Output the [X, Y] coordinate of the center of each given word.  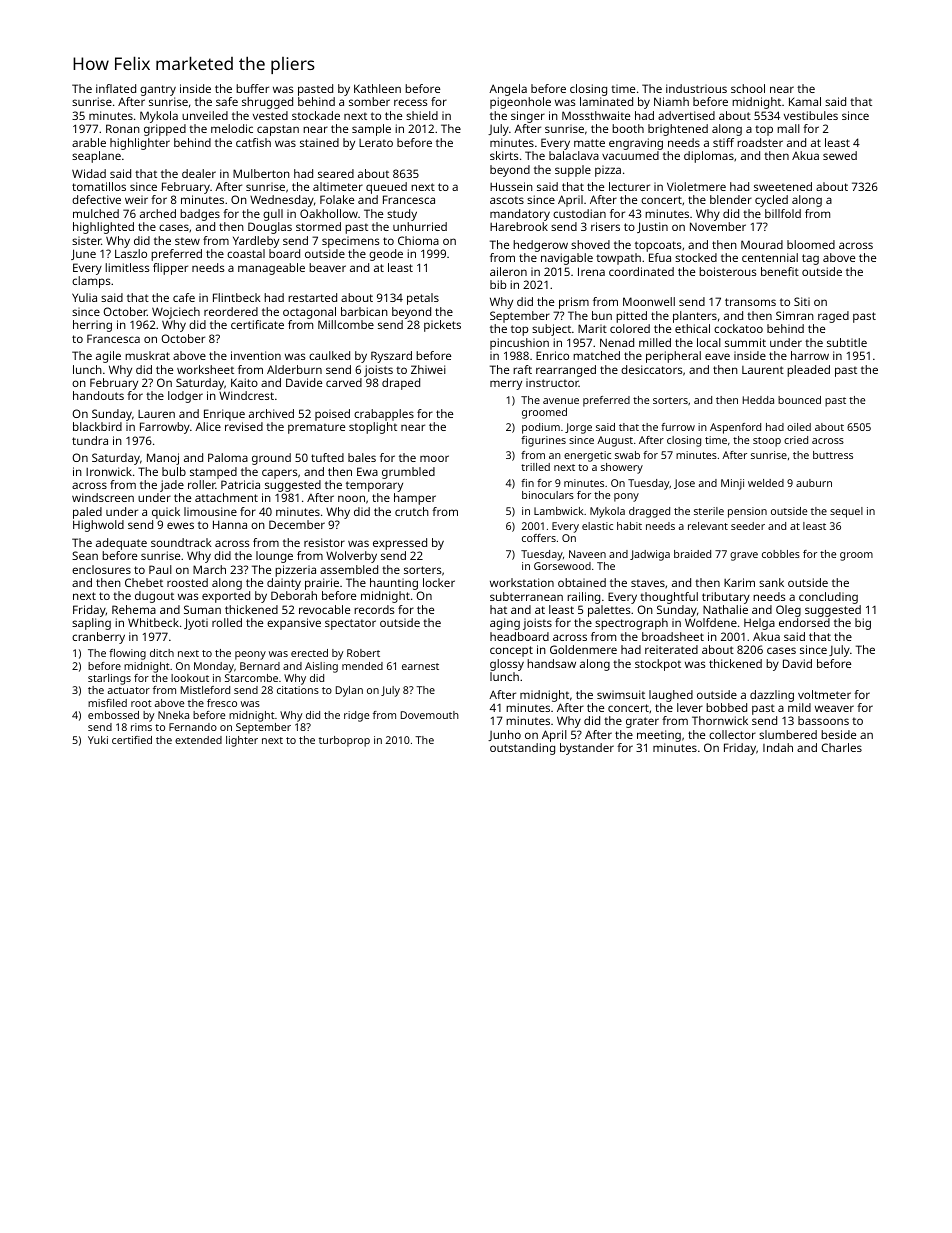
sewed [840, 155]
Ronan [123, 128]
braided [692, 554]
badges [200, 215]
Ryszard [391, 357]
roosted [187, 582]
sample [371, 130]
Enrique [224, 415]
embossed [113, 715]
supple [573, 171]
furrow [678, 427]
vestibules [811, 115]
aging [505, 624]
